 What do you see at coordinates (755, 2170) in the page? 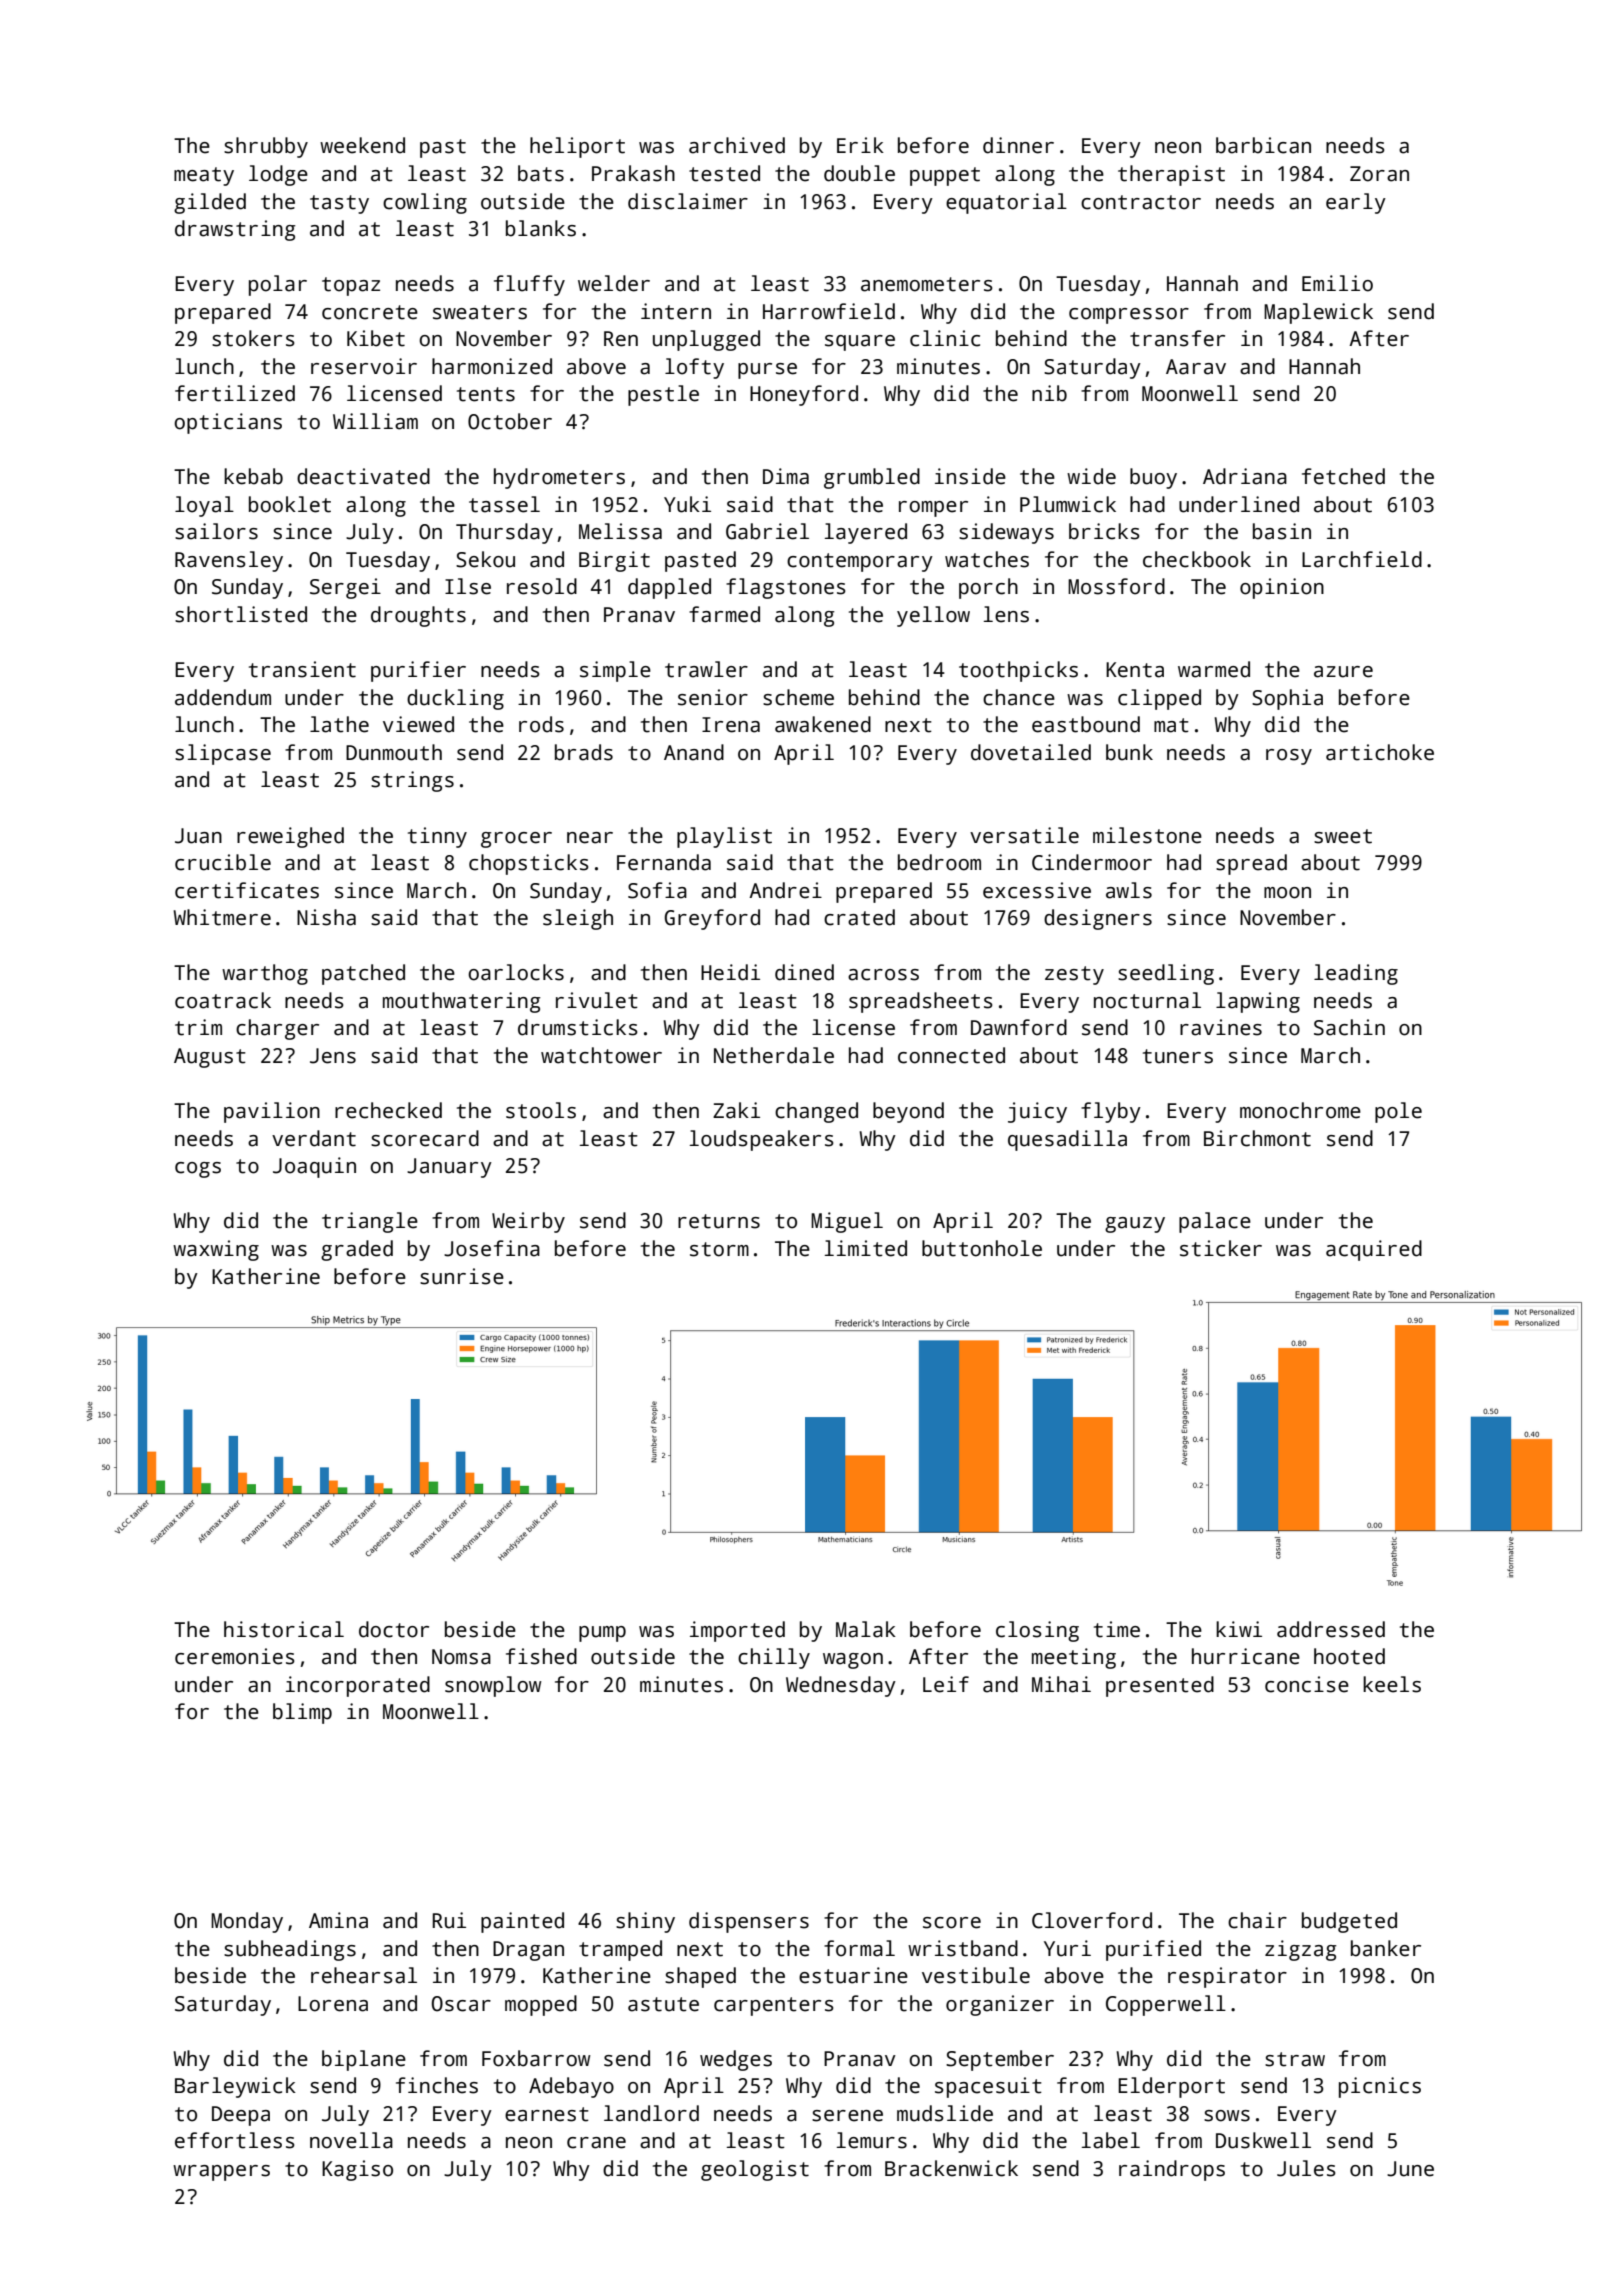
I see `geologist` at bounding box center [755, 2170].
